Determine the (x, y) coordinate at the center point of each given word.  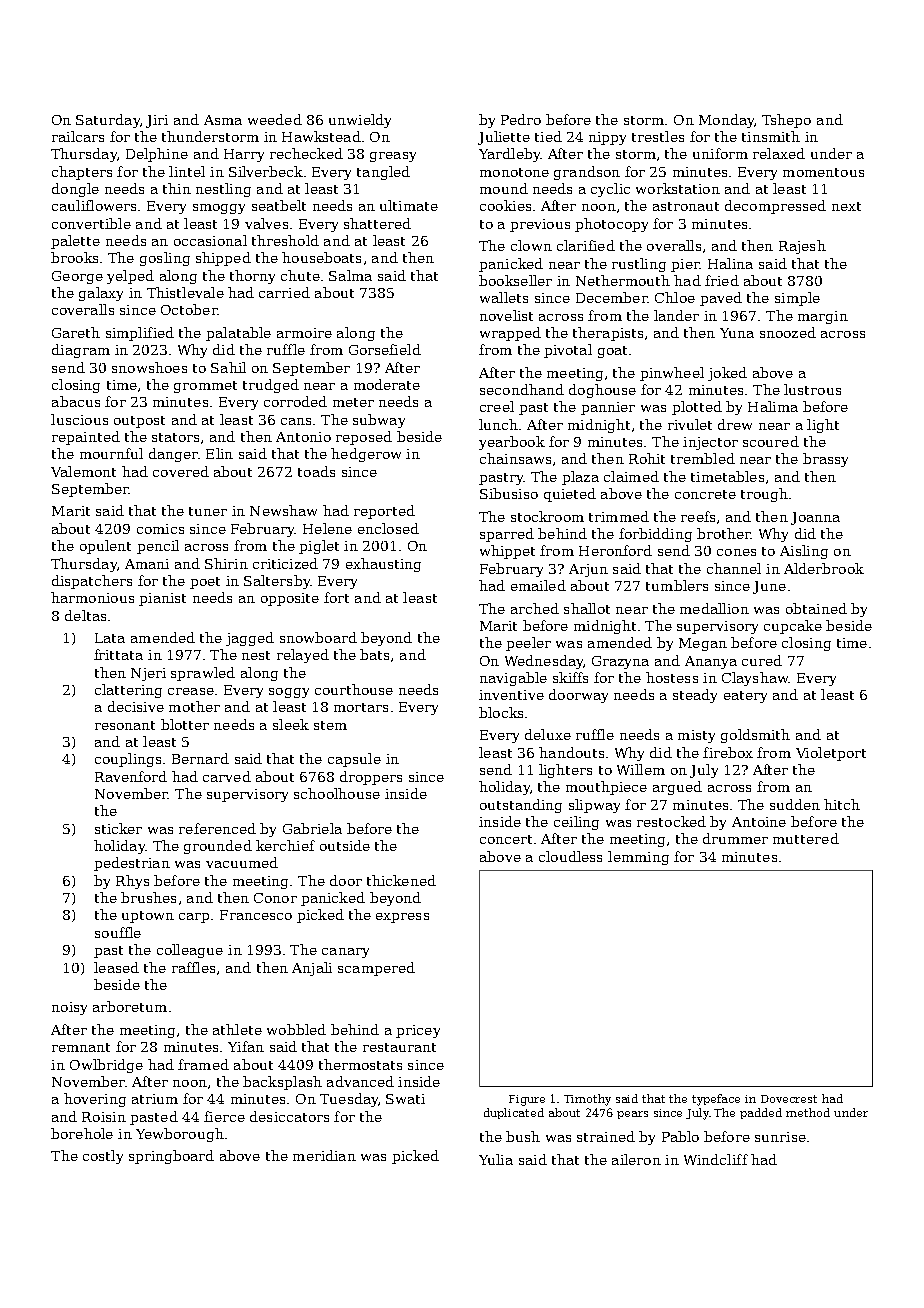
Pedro (521, 119)
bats (374, 654)
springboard (171, 1157)
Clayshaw (755, 679)
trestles (658, 136)
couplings (128, 760)
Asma (223, 120)
